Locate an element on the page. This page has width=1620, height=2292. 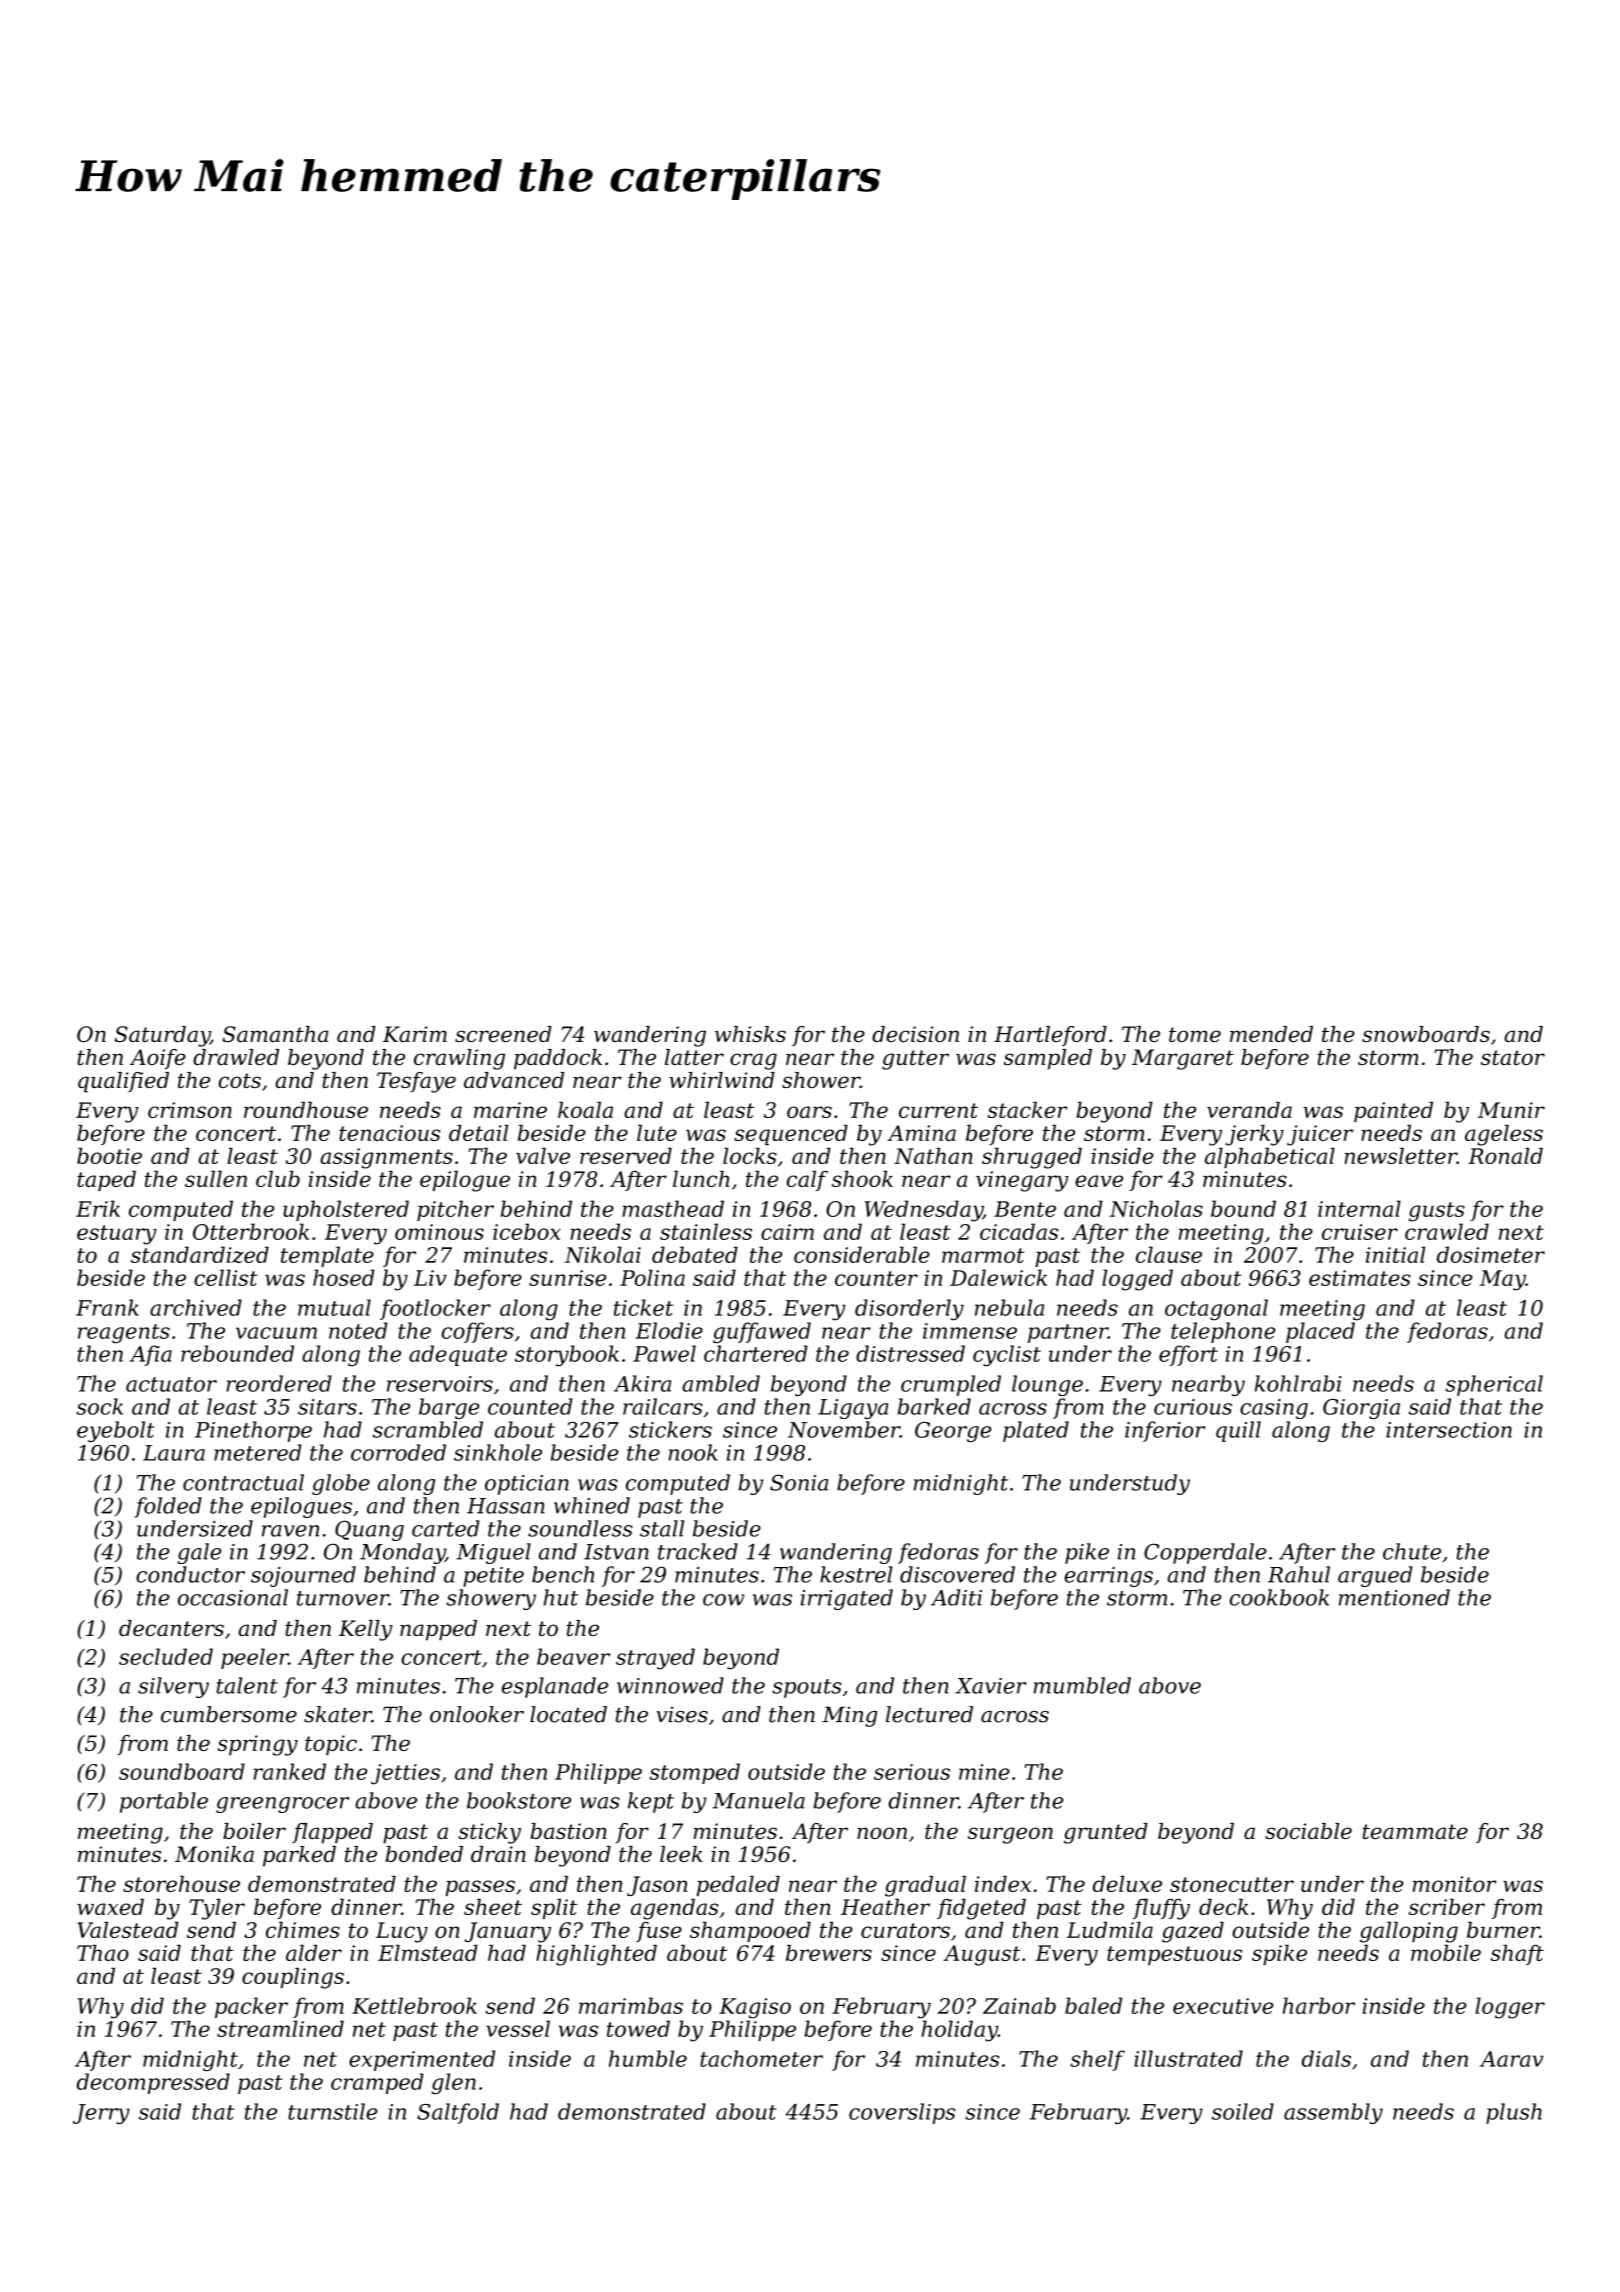
soiled is located at coordinates (1243, 2111).
